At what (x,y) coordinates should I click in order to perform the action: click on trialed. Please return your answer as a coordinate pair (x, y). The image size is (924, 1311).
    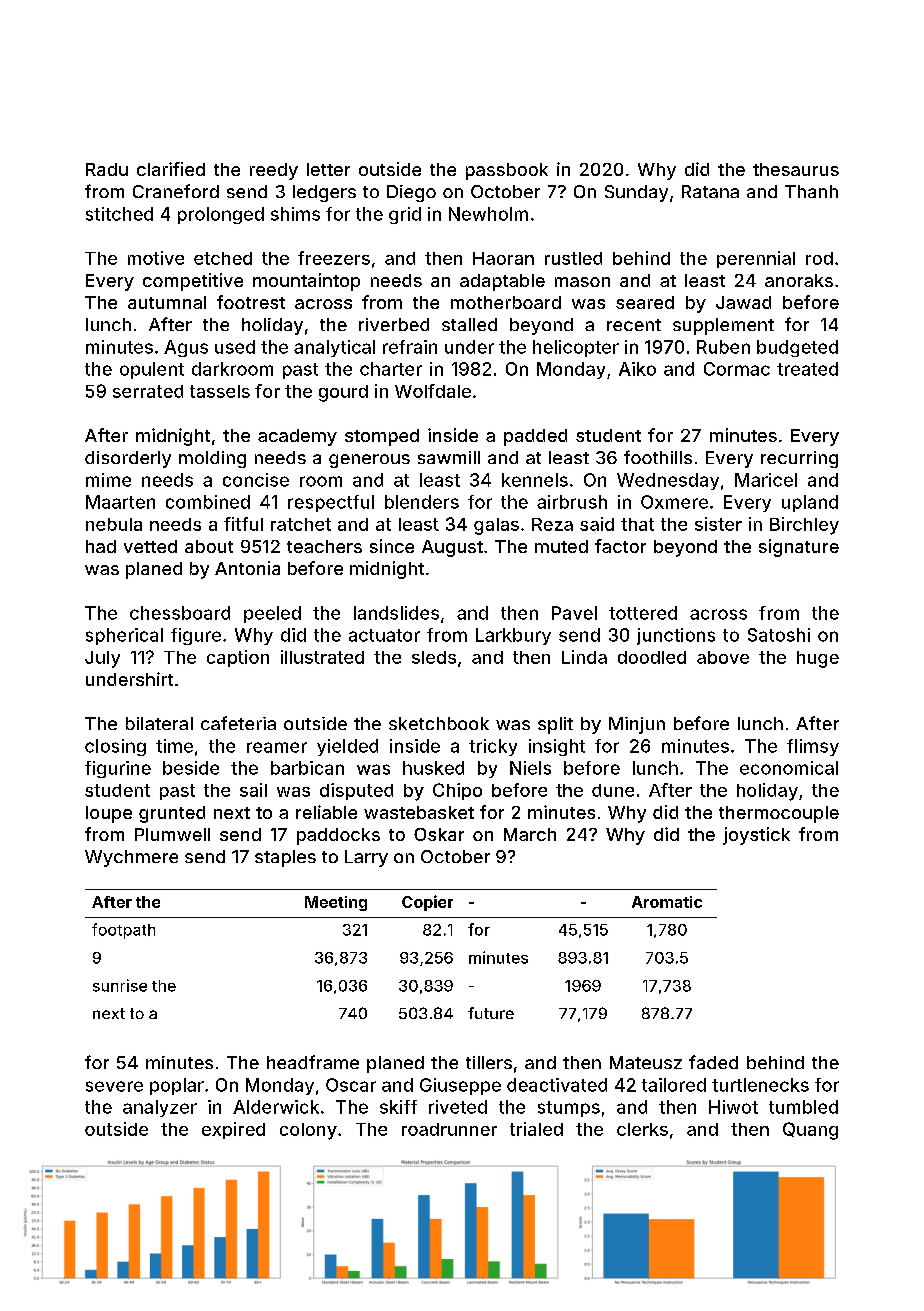
    Looking at the image, I should click on (536, 1129).
